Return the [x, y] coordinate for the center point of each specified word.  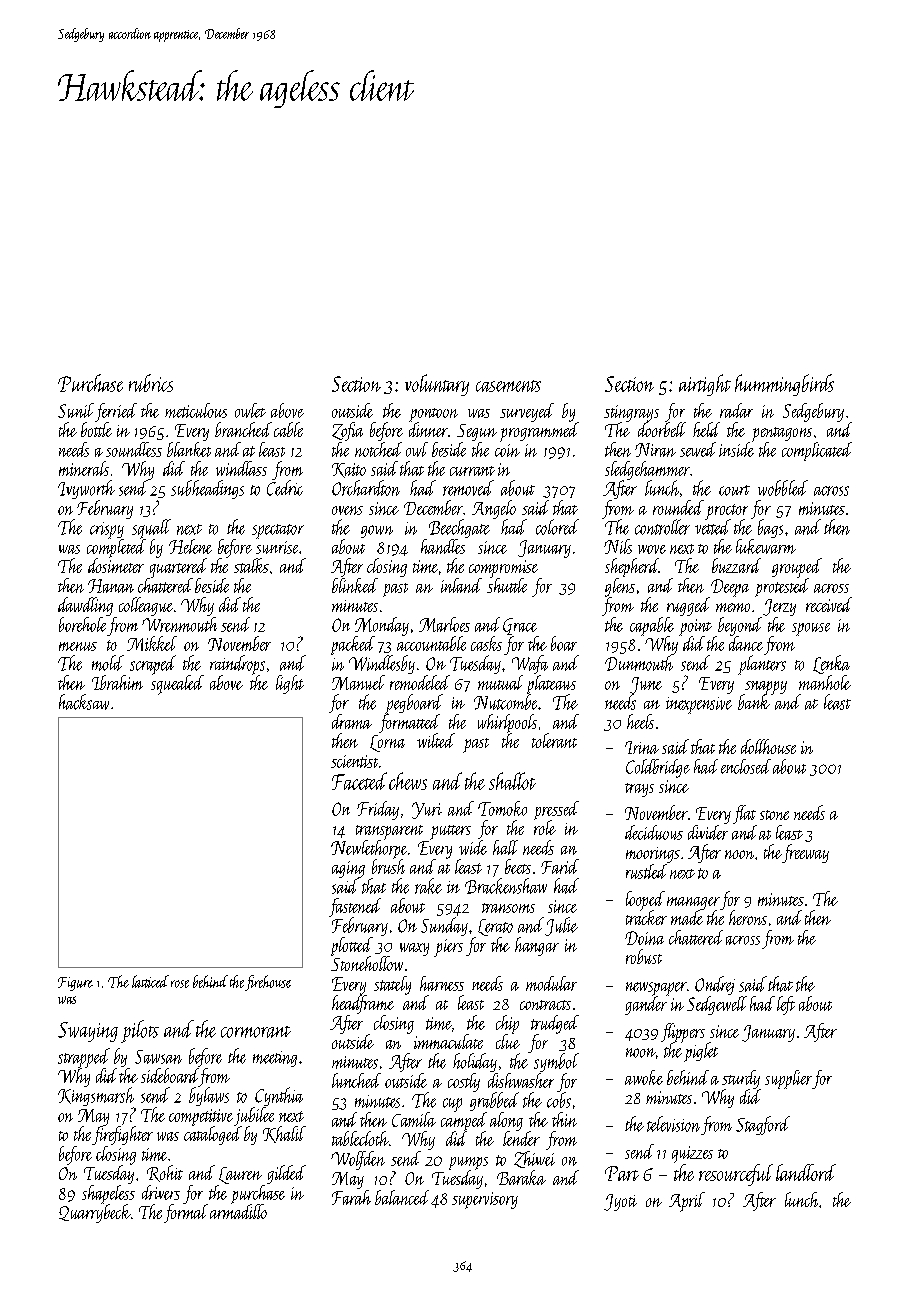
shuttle [507, 585]
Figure [75, 984]
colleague [146, 606]
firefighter [122, 1135]
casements [508, 386]
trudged [555, 1024]
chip [507, 1024]
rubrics [151, 383]
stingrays [631, 413]
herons [748, 917]
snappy [766, 687]
